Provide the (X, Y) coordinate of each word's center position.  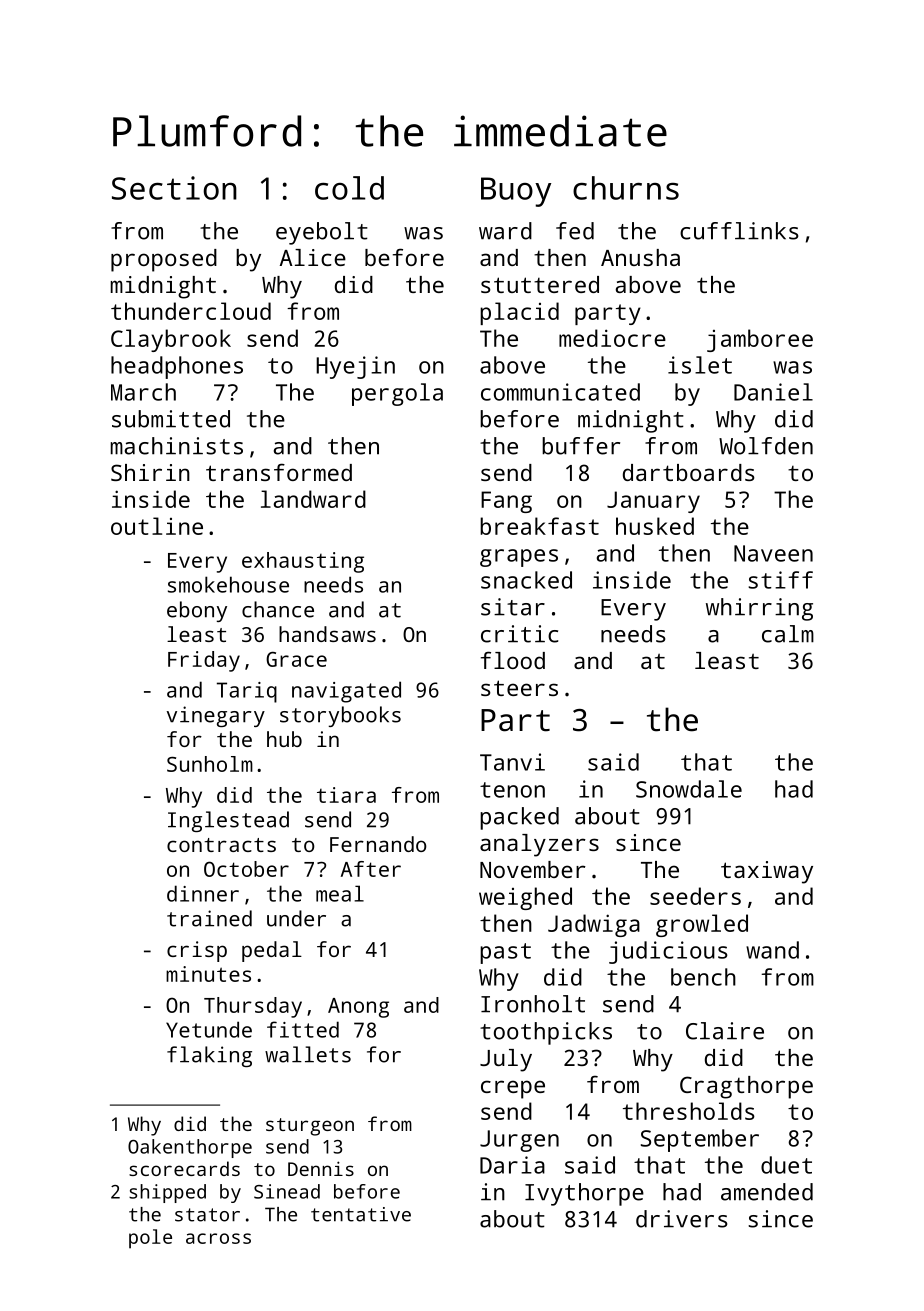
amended (767, 1192)
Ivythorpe (584, 1194)
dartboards (689, 472)
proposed (164, 260)
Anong (358, 1008)
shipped (167, 1193)
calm (788, 634)
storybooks (340, 716)
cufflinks (739, 231)
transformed (279, 472)
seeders (695, 896)
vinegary (216, 716)
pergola (397, 394)
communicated (560, 392)
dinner (203, 893)
